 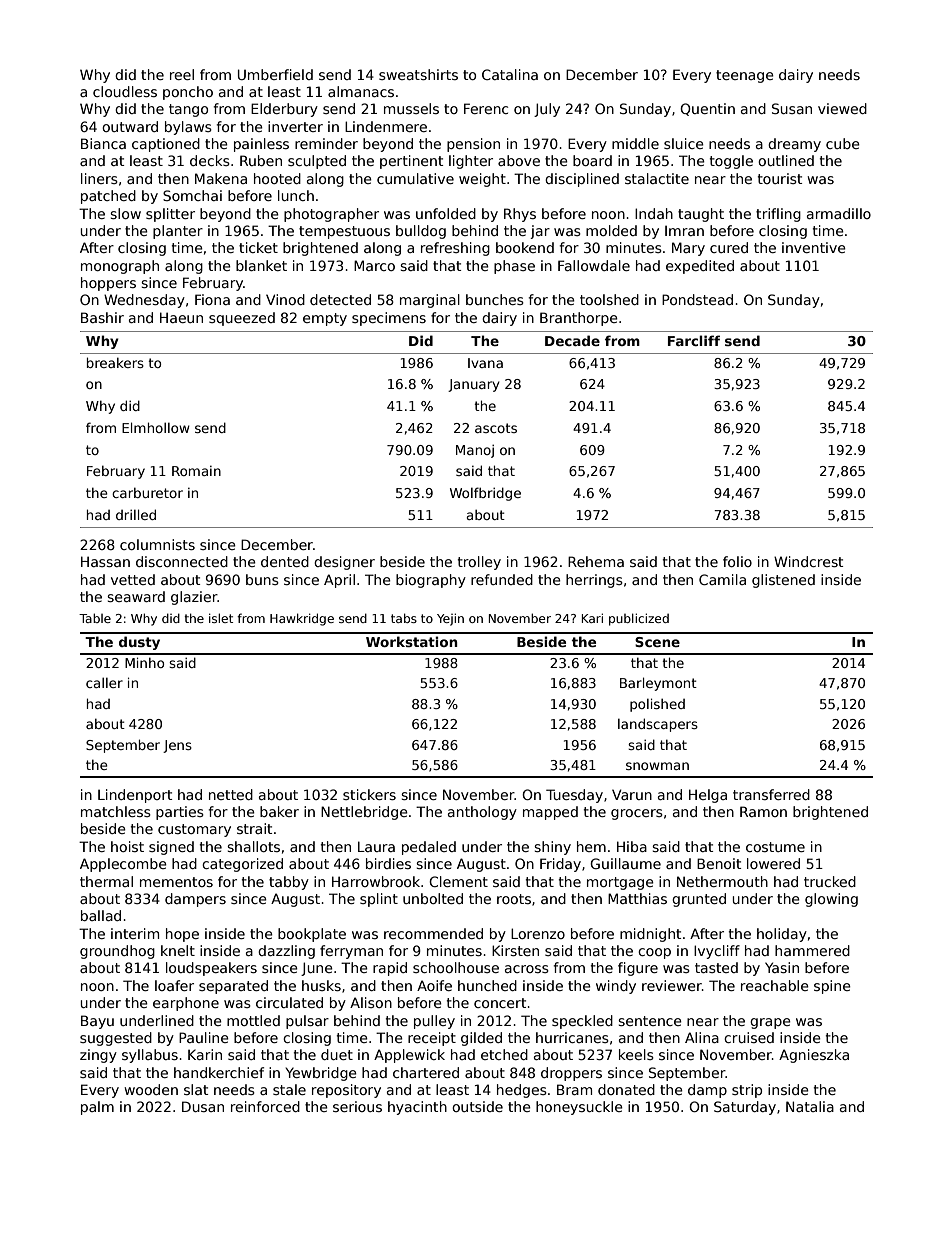 What do you see at coordinates (694, 340) in the screenshot?
I see `Farcliff` at bounding box center [694, 340].
